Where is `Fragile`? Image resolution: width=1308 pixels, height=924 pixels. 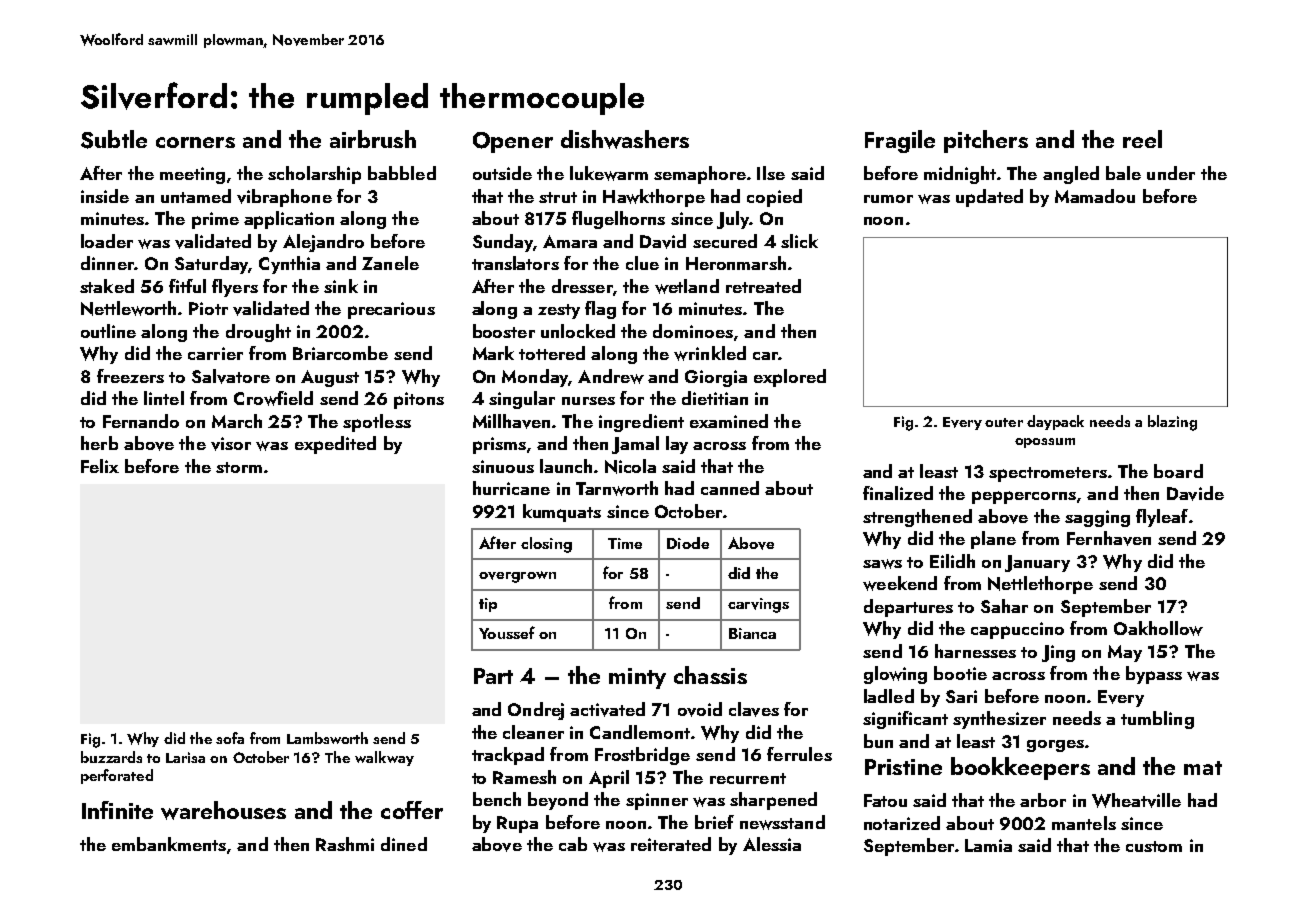 Fragile is located at coordinates (900, 141).
